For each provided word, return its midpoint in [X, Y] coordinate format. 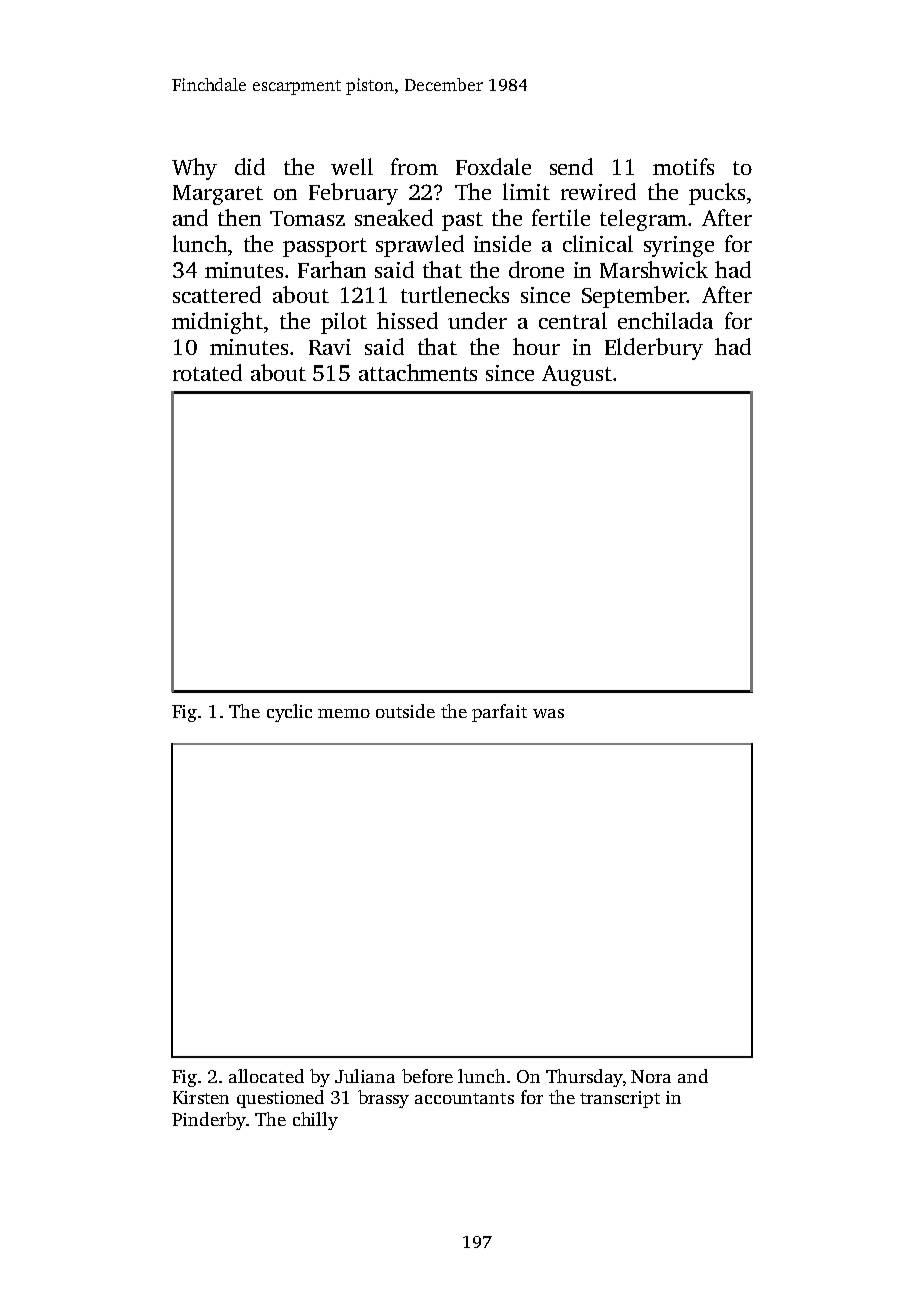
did [250, 166]
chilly [315, 1121]
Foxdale [493, 166]
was [548, 713]
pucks [717, 194]
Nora [651, 1076]
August [577, 375]
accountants [464, 1098]
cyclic [289, 713]
